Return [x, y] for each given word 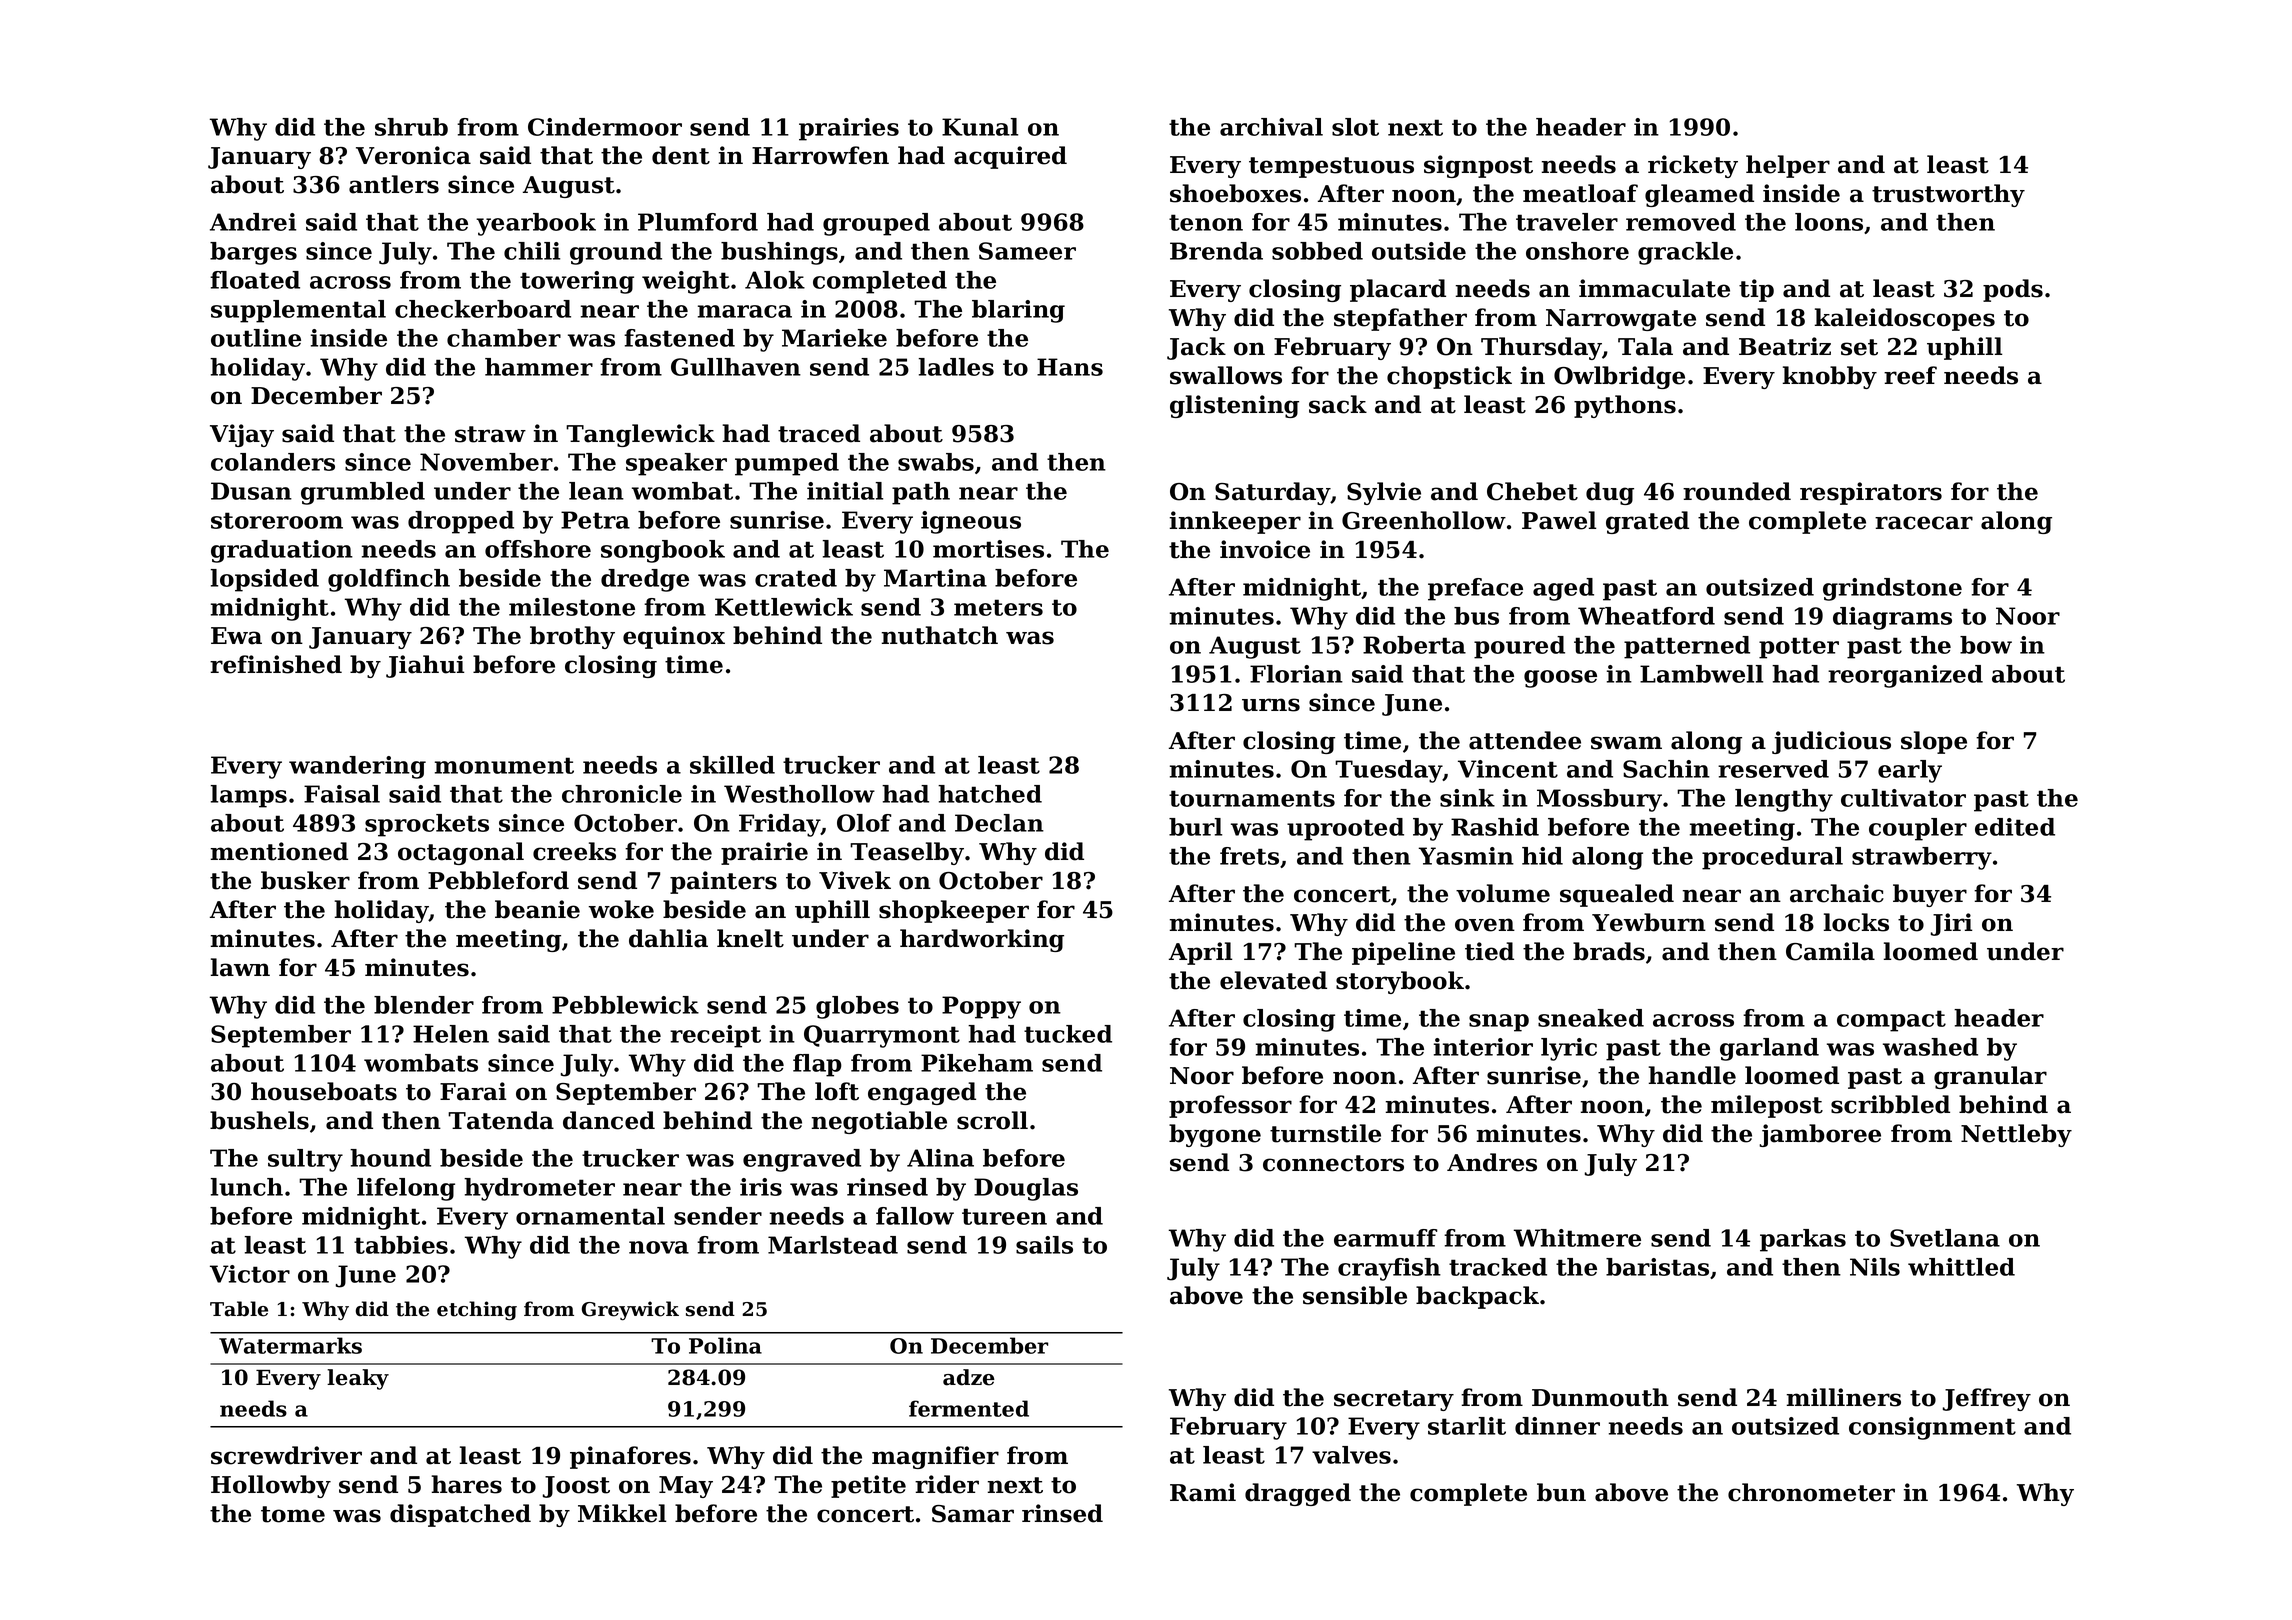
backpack [1477, 1297]
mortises [988, 549]
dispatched [460, 1515]
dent [681, 155]
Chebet [1532, 491]
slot [1355, 127]
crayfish [1389, 1269]
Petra [595, 520]
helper [1788, 166]
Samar [973, 1514]
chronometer [1811, 1492]
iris [761, 1187]
